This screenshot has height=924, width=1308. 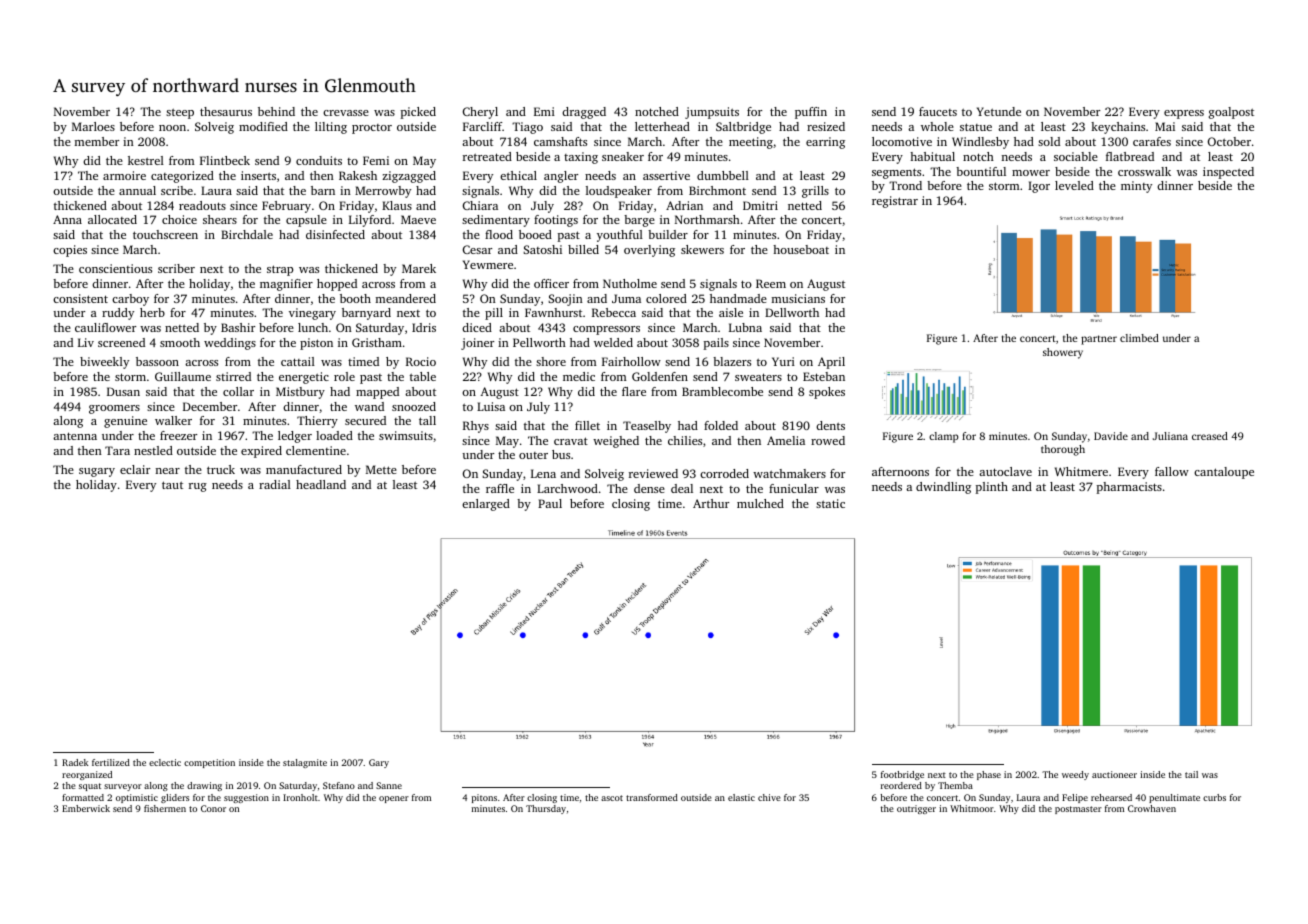 I want to click on Yuri, so click(x=783, y=361).
